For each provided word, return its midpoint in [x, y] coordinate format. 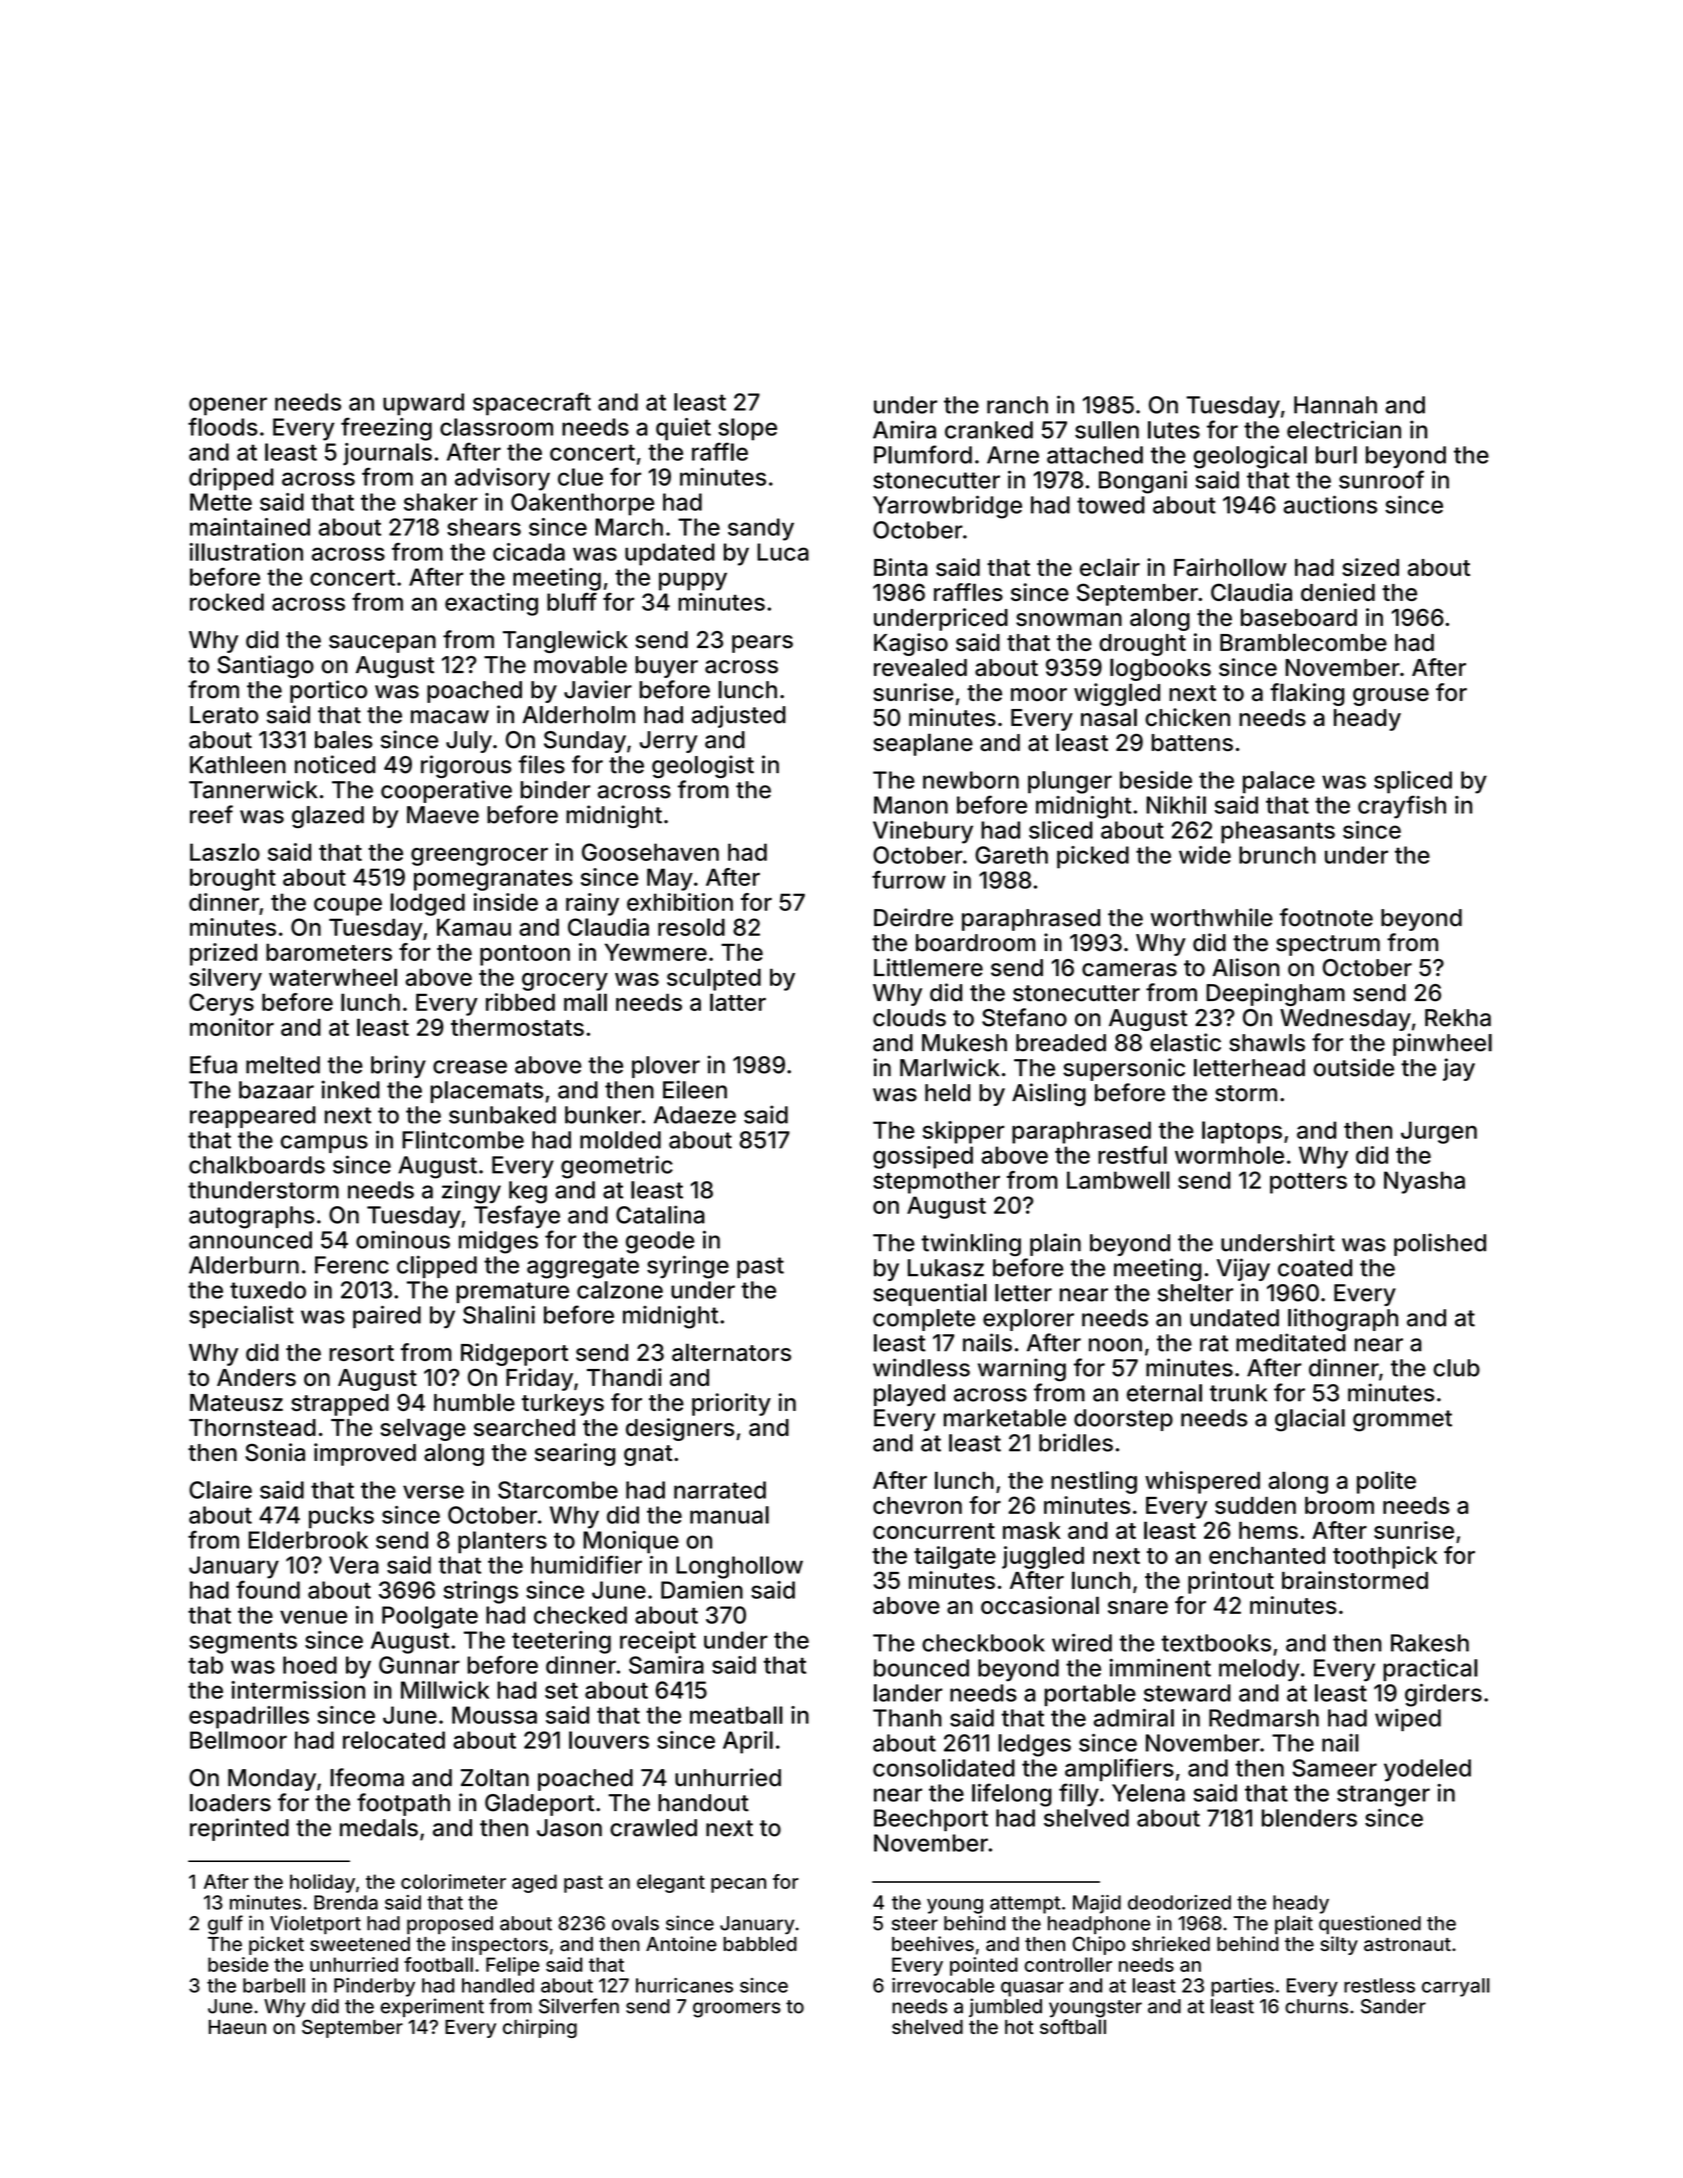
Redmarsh [1264, 1718]
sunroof [1381, 479]
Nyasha [1424, 1182]
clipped [437, 1266]
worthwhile [1212, 917]
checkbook [983, 1643]
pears [762, 644]
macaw [450, 717]
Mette [221, 502]
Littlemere [928, 967]
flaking [1307, 694]
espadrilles [249, 1717]
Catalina [660, 1214]
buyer [666, 667]
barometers [329, 952]
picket [276, 1945]
